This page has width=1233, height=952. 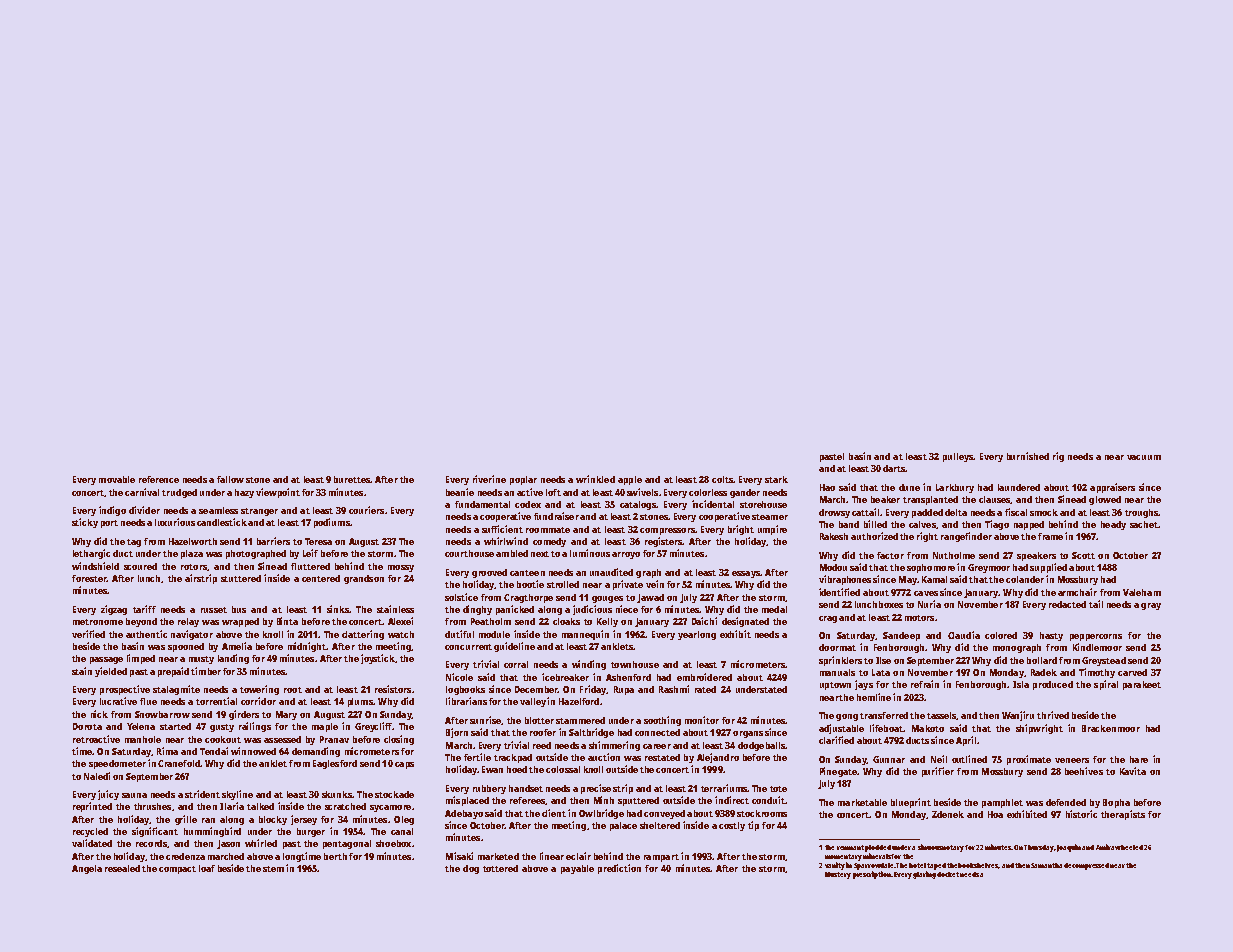 What do you see at coordinates (628, 677) in the page?
I see `Ashenford` at bounding box center [628, 677].
